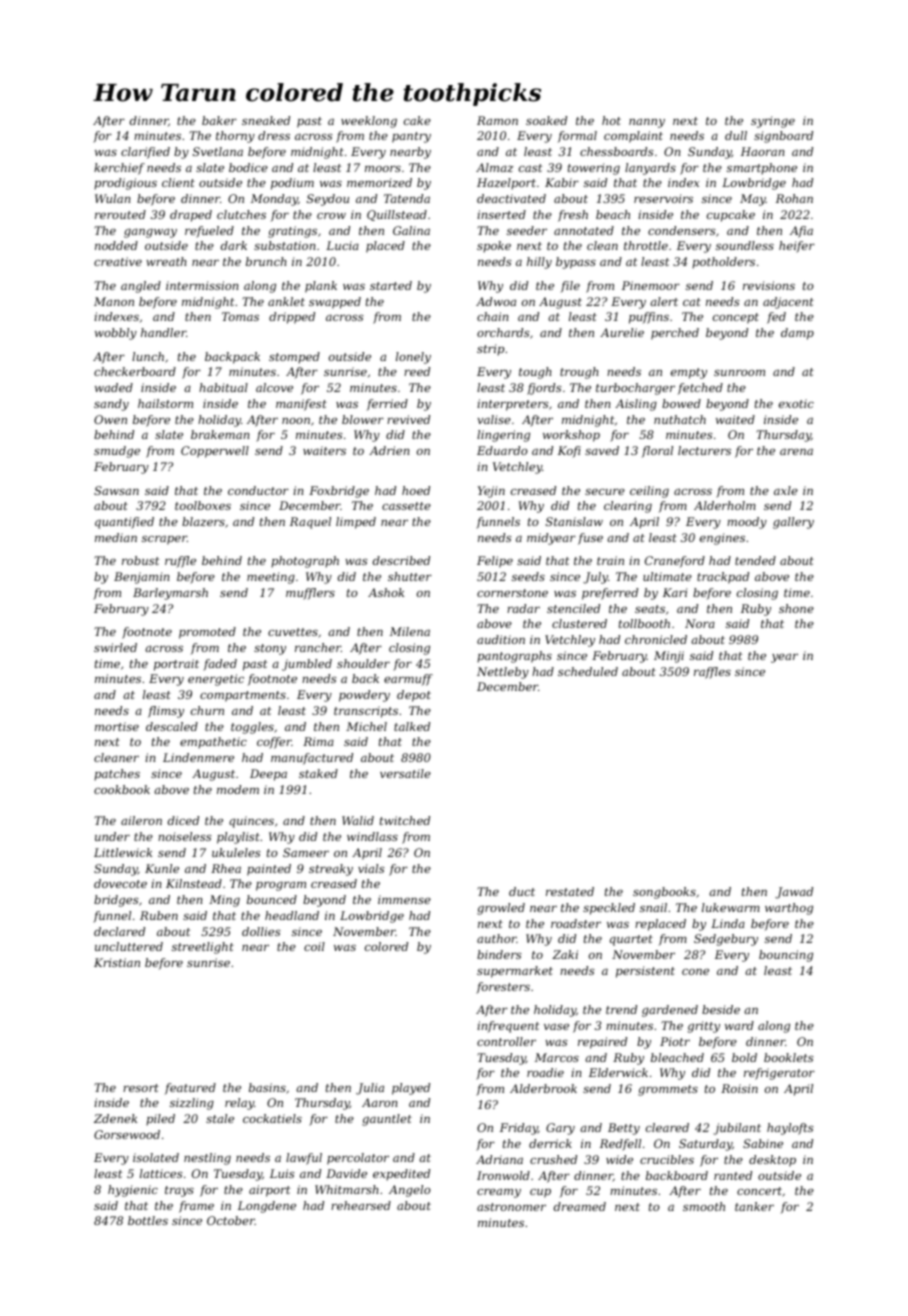 Image resolution: width=908 pixels, height=1316 pixels. I want to click on Lucia, so click(342, 245).
